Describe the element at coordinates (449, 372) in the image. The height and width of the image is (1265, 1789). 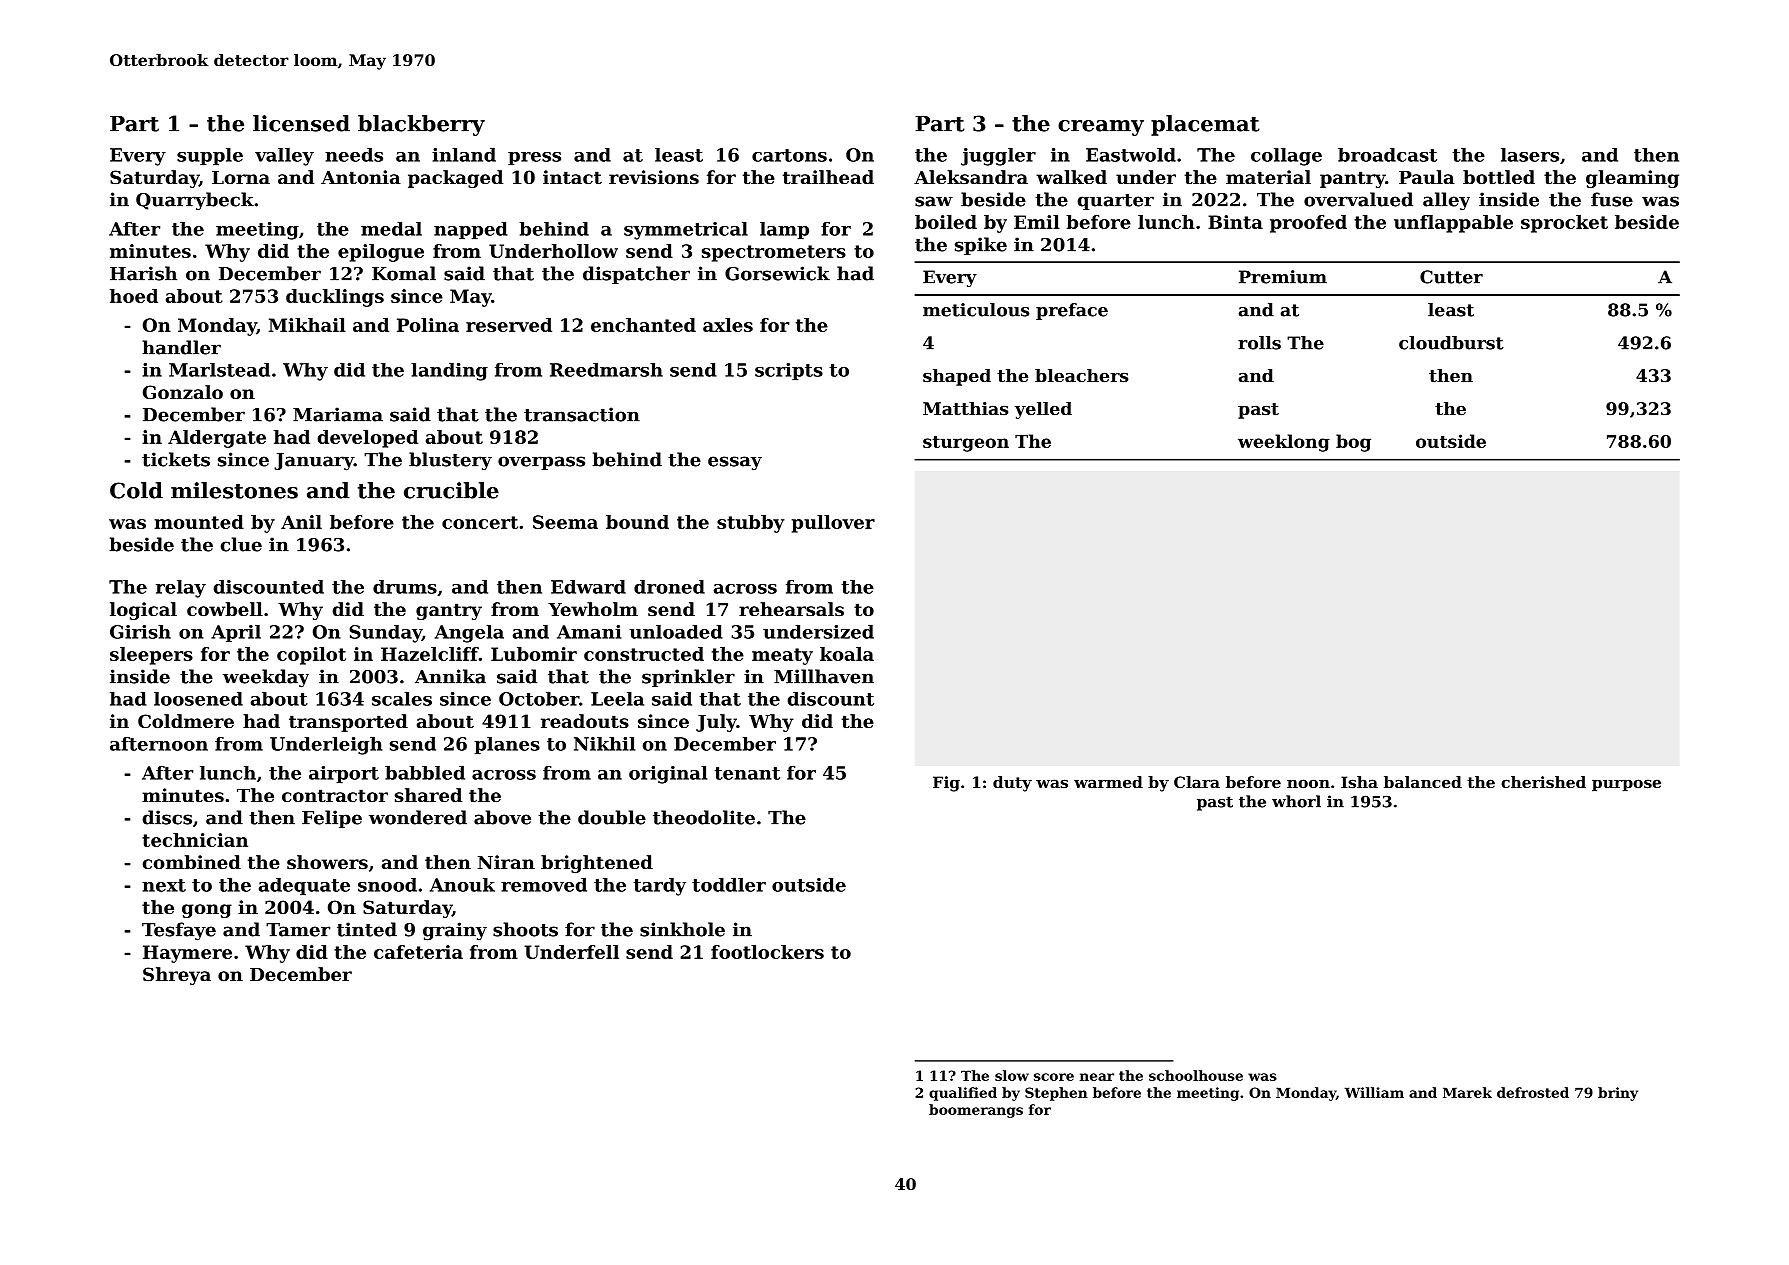
I see `landing` at that location.
